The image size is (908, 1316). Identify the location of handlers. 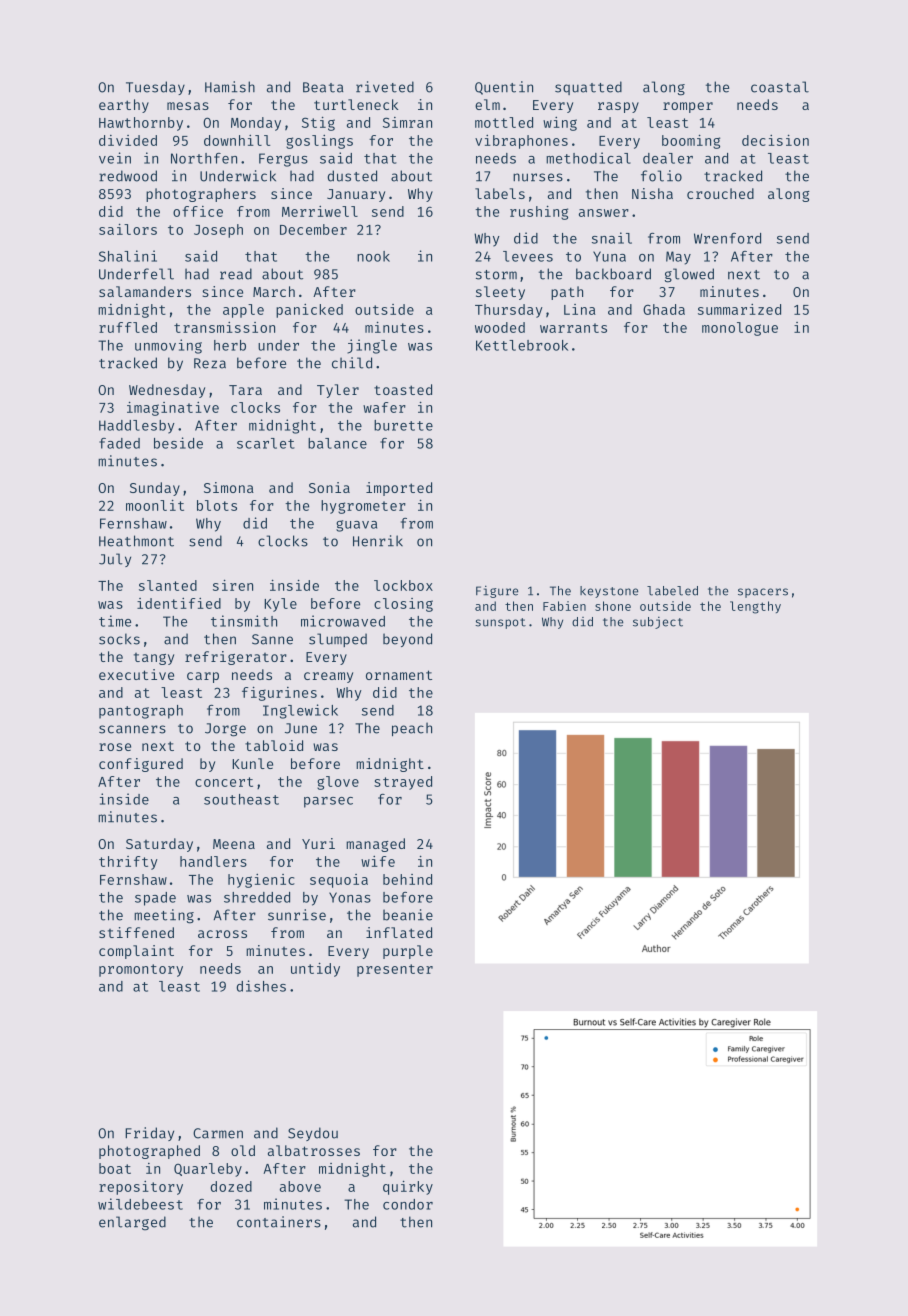
(213, 861).
